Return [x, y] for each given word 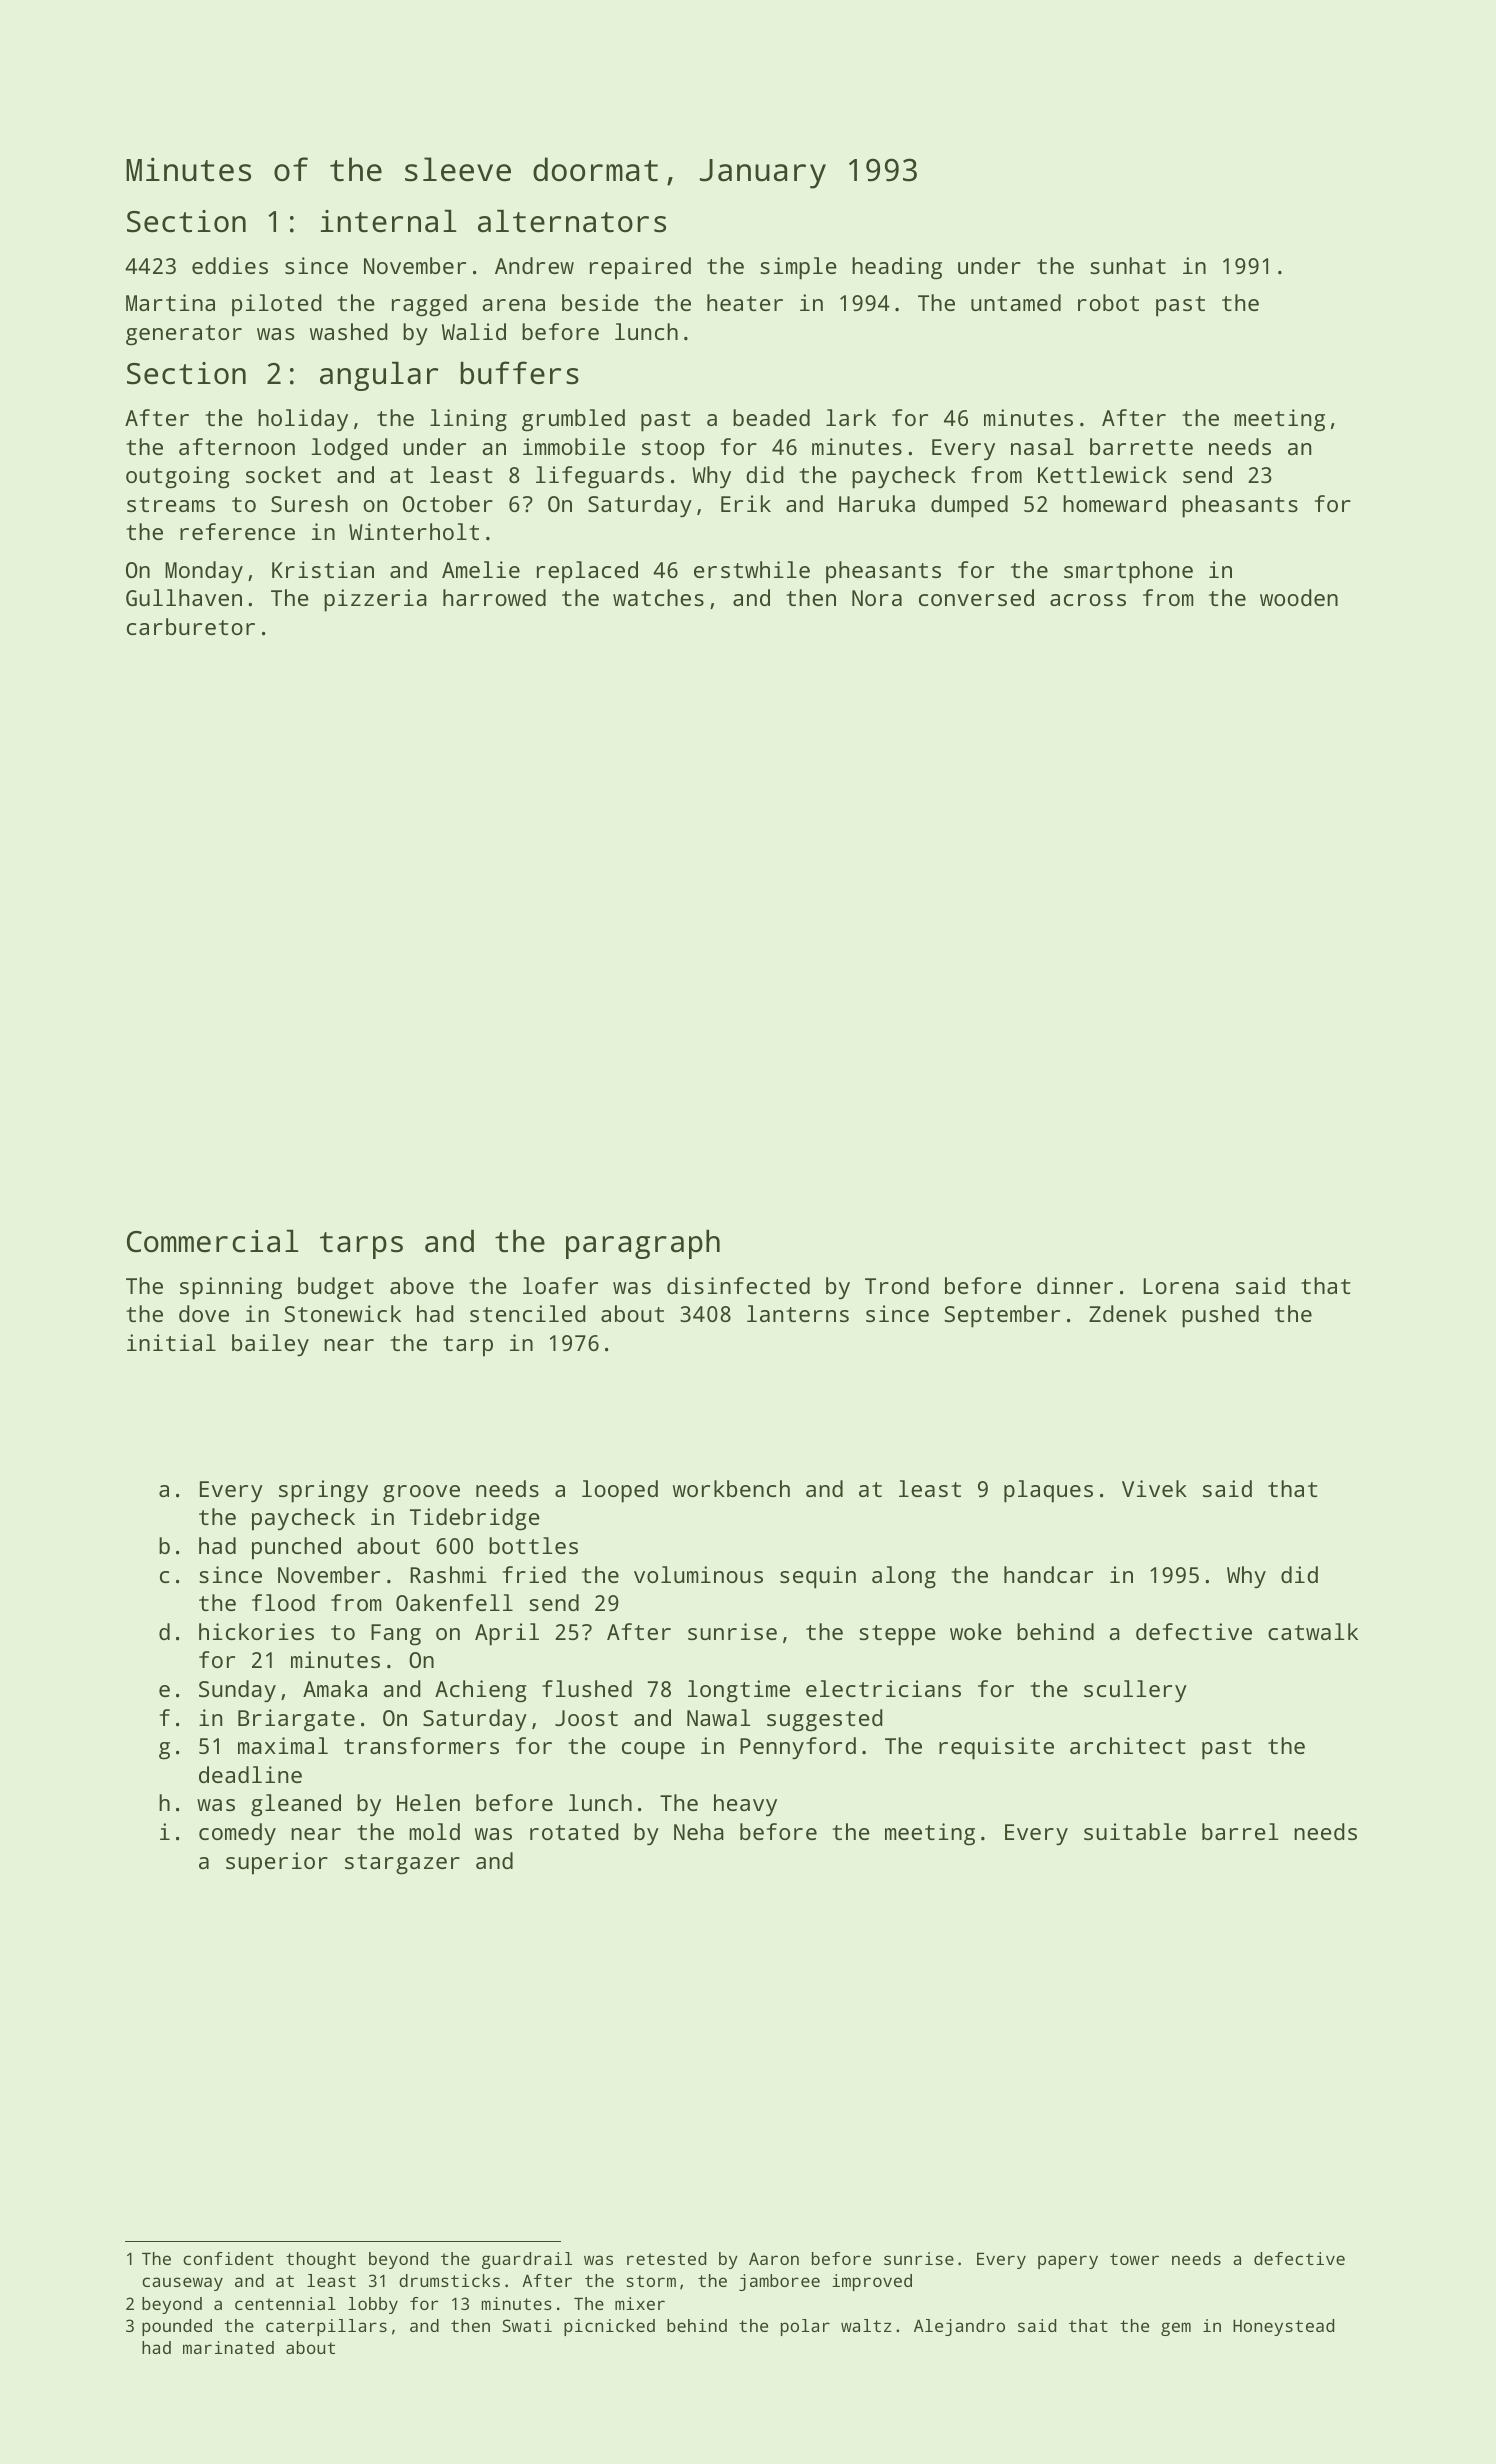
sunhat [1128, 265]
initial [171, 1342]
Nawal [718, 1717]
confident [228, 2258]
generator [184, 335]
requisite [996, 1748]
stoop [673, 450]
